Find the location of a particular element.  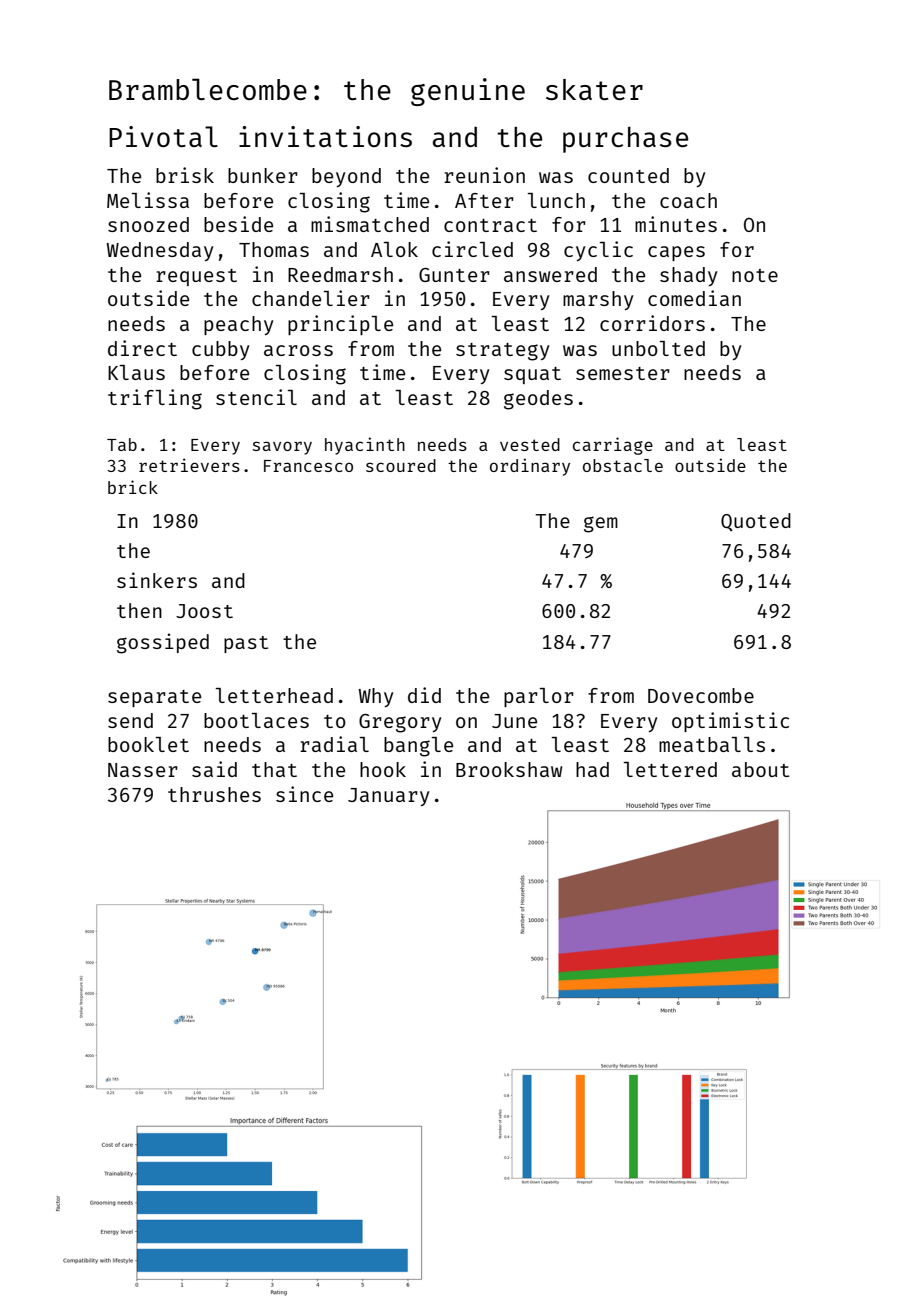

Pivotal is located at coordinates (163, 136).
